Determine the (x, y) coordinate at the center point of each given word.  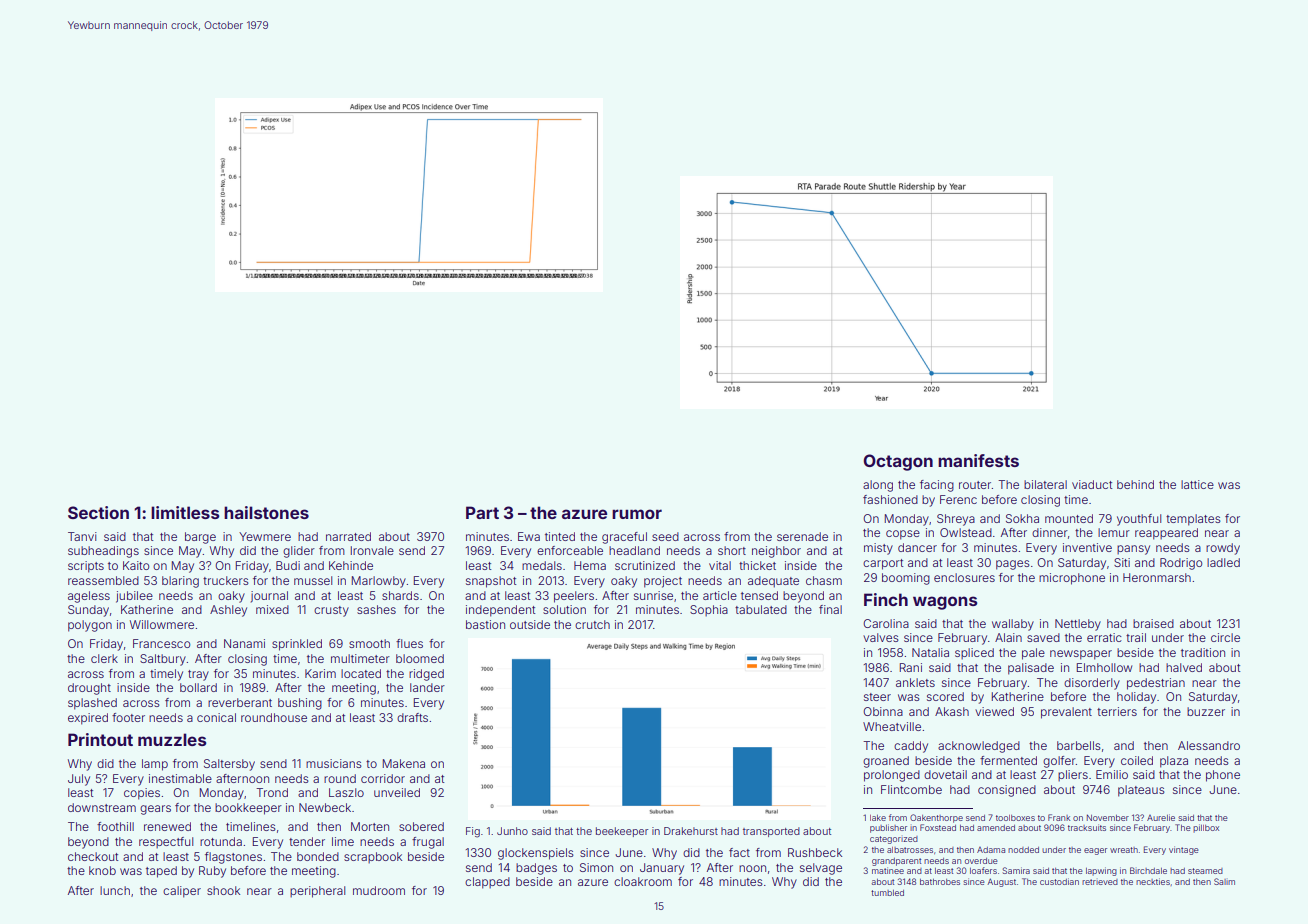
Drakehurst (691, 831)
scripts (86, 567)
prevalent (1066, 713)
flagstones (233, 858)
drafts (412, 717)
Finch (886, 599)
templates (1193, 520)
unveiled (397, 792)
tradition (1203, 652)
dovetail (945, 774)
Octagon (898, 462)
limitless (185, 512)
